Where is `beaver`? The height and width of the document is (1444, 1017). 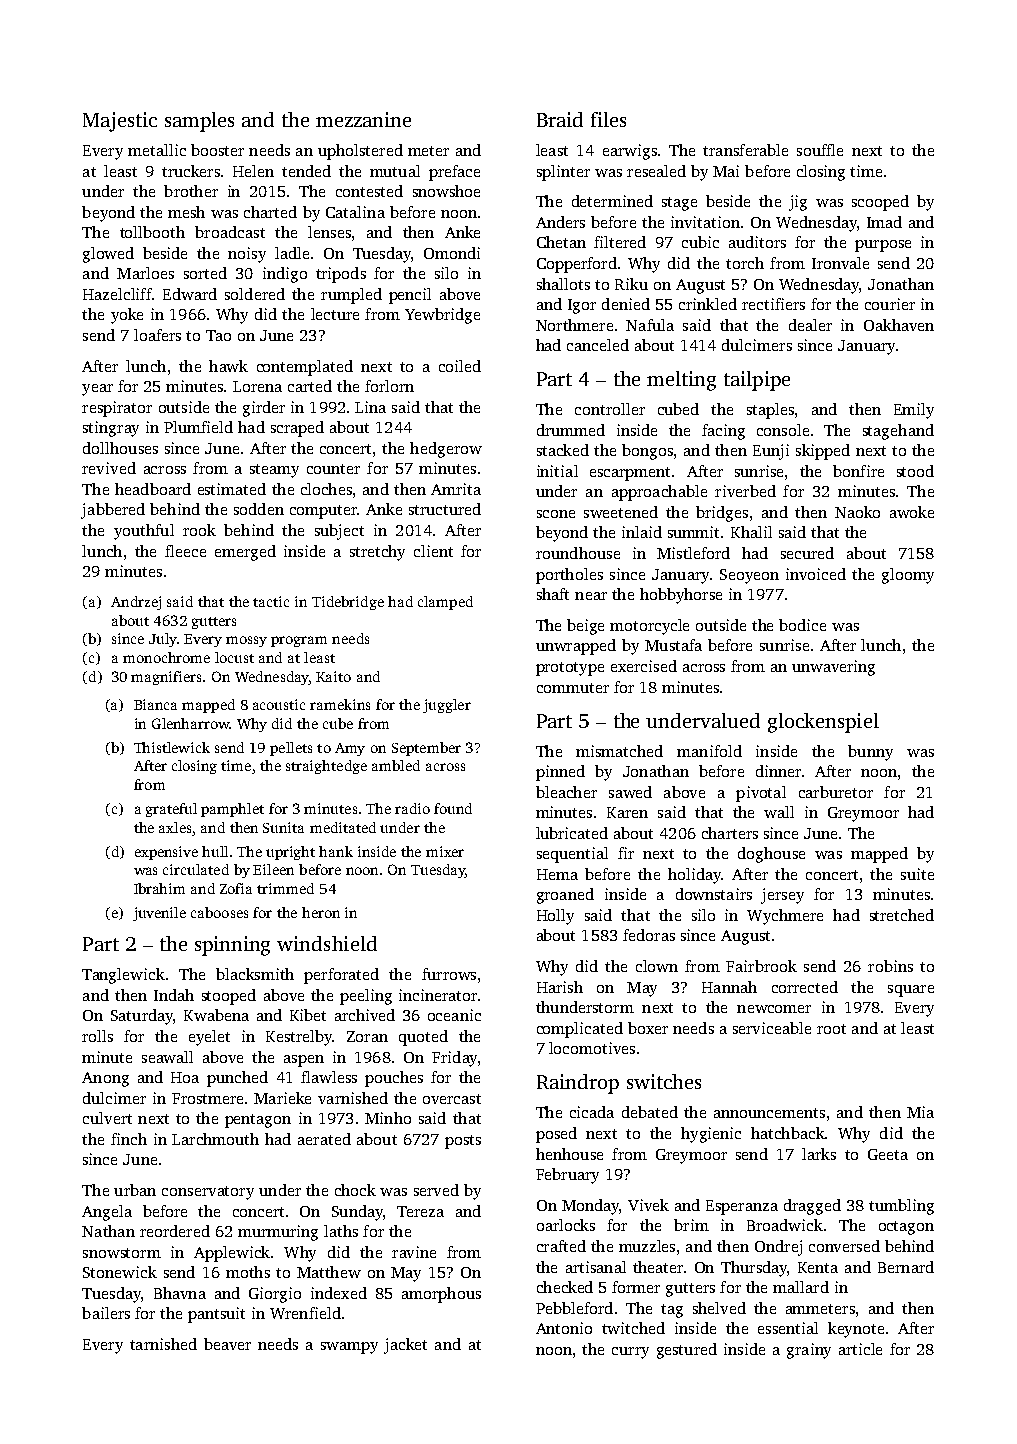 beaver is located at coordinates (227, 1344).
